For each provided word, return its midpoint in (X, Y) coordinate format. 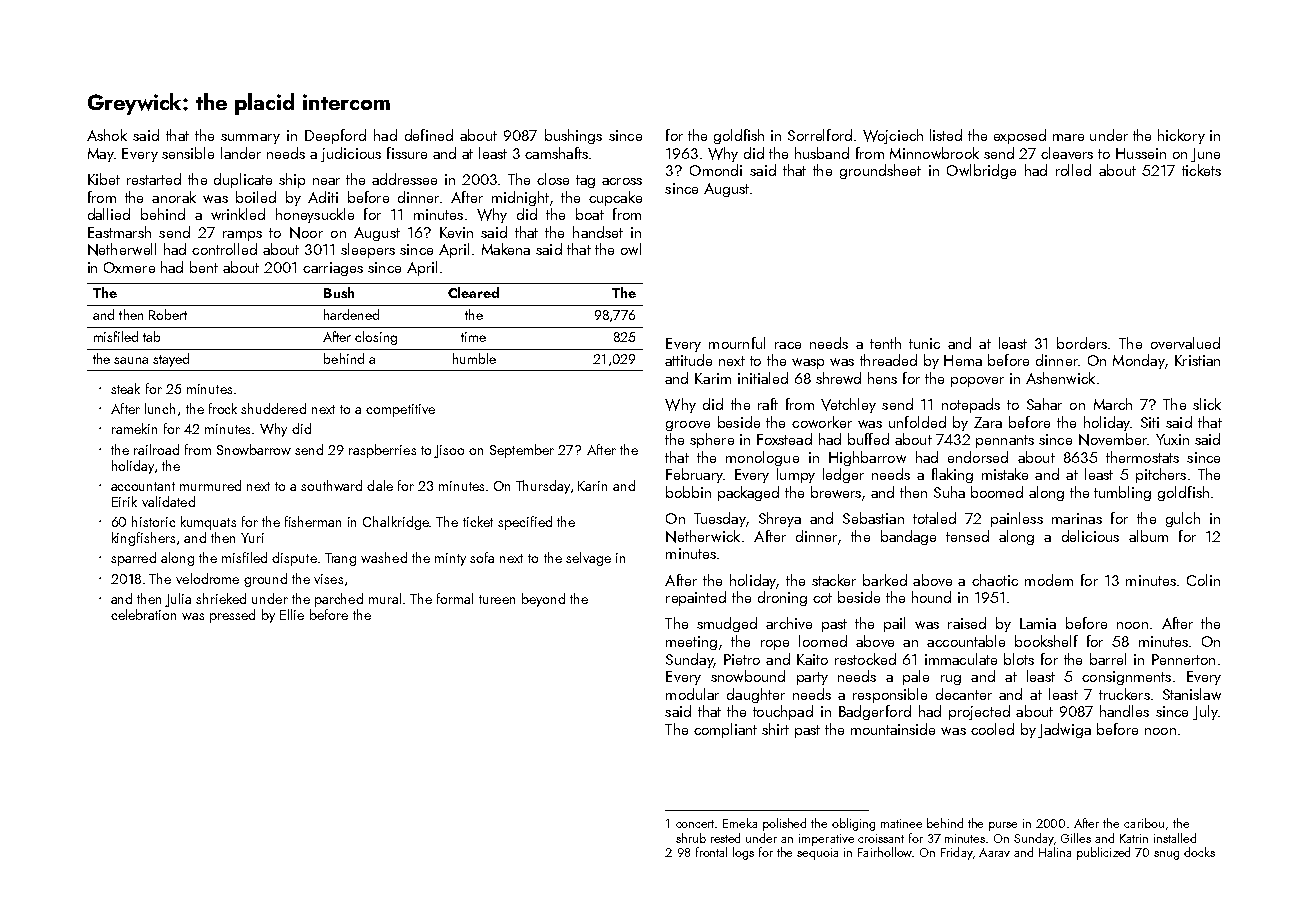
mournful (737, 343)
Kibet (104, 179)
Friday (956, 853)
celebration (143, 614)
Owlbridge (981, 171)
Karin (592, 486)
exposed (1020, 136)
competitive (400, 410)
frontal (711, 852)
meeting (691, 643)
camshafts (556, 153)
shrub (691, 838)
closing (376, 338)
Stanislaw (1192, 694)
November (1113, 439)
